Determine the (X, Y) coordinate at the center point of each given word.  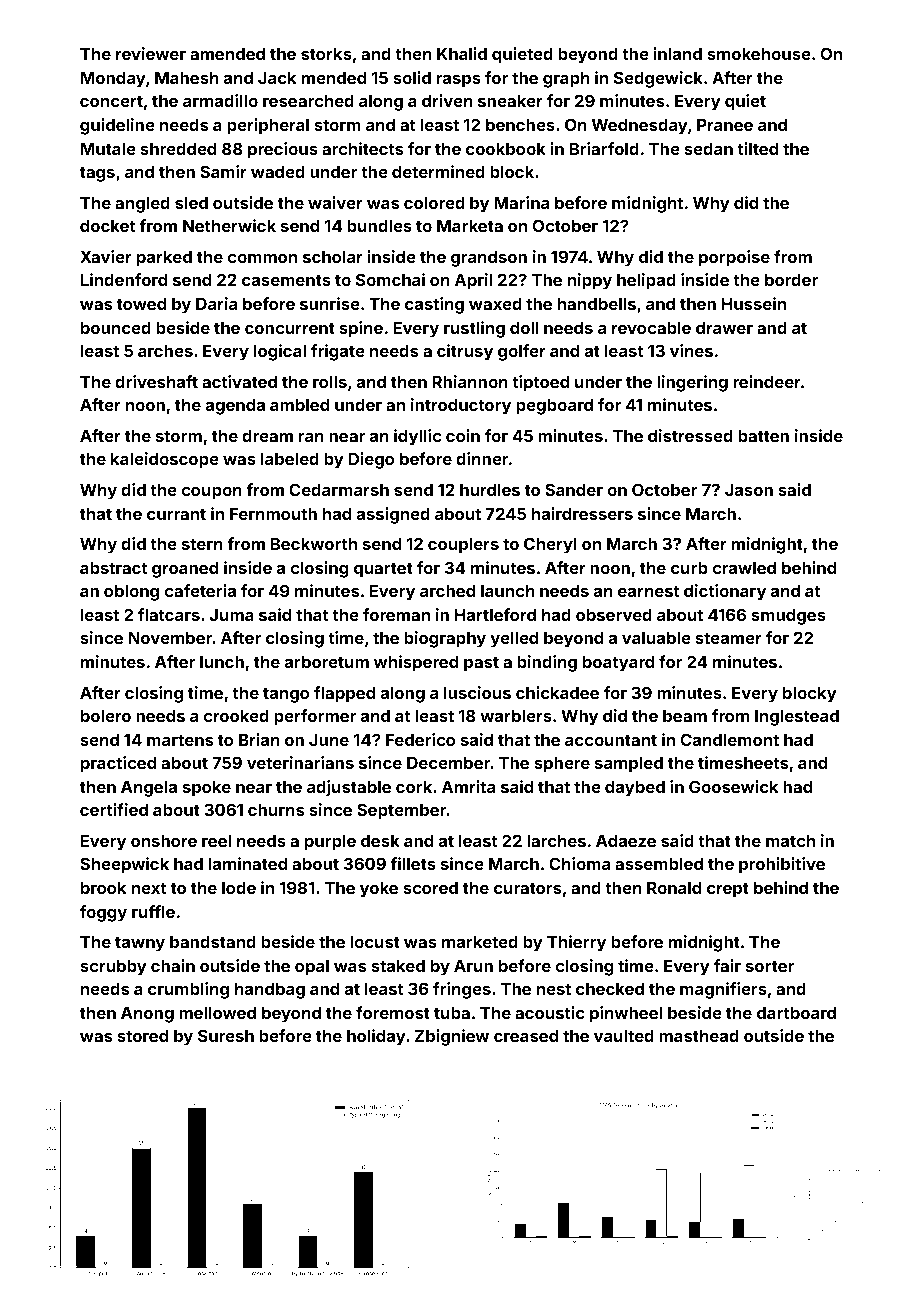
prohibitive (782, 865)
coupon (211, 493)
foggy (103, 913)
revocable (651, 328)
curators (527, 888)
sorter (770, 966)
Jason (749, 490)
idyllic (417, 437)
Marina (521, 202)
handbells (597, 304)
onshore (164, 841)
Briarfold (604, 148)
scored (430, 888)
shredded (178, 149)
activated (239, 381)
